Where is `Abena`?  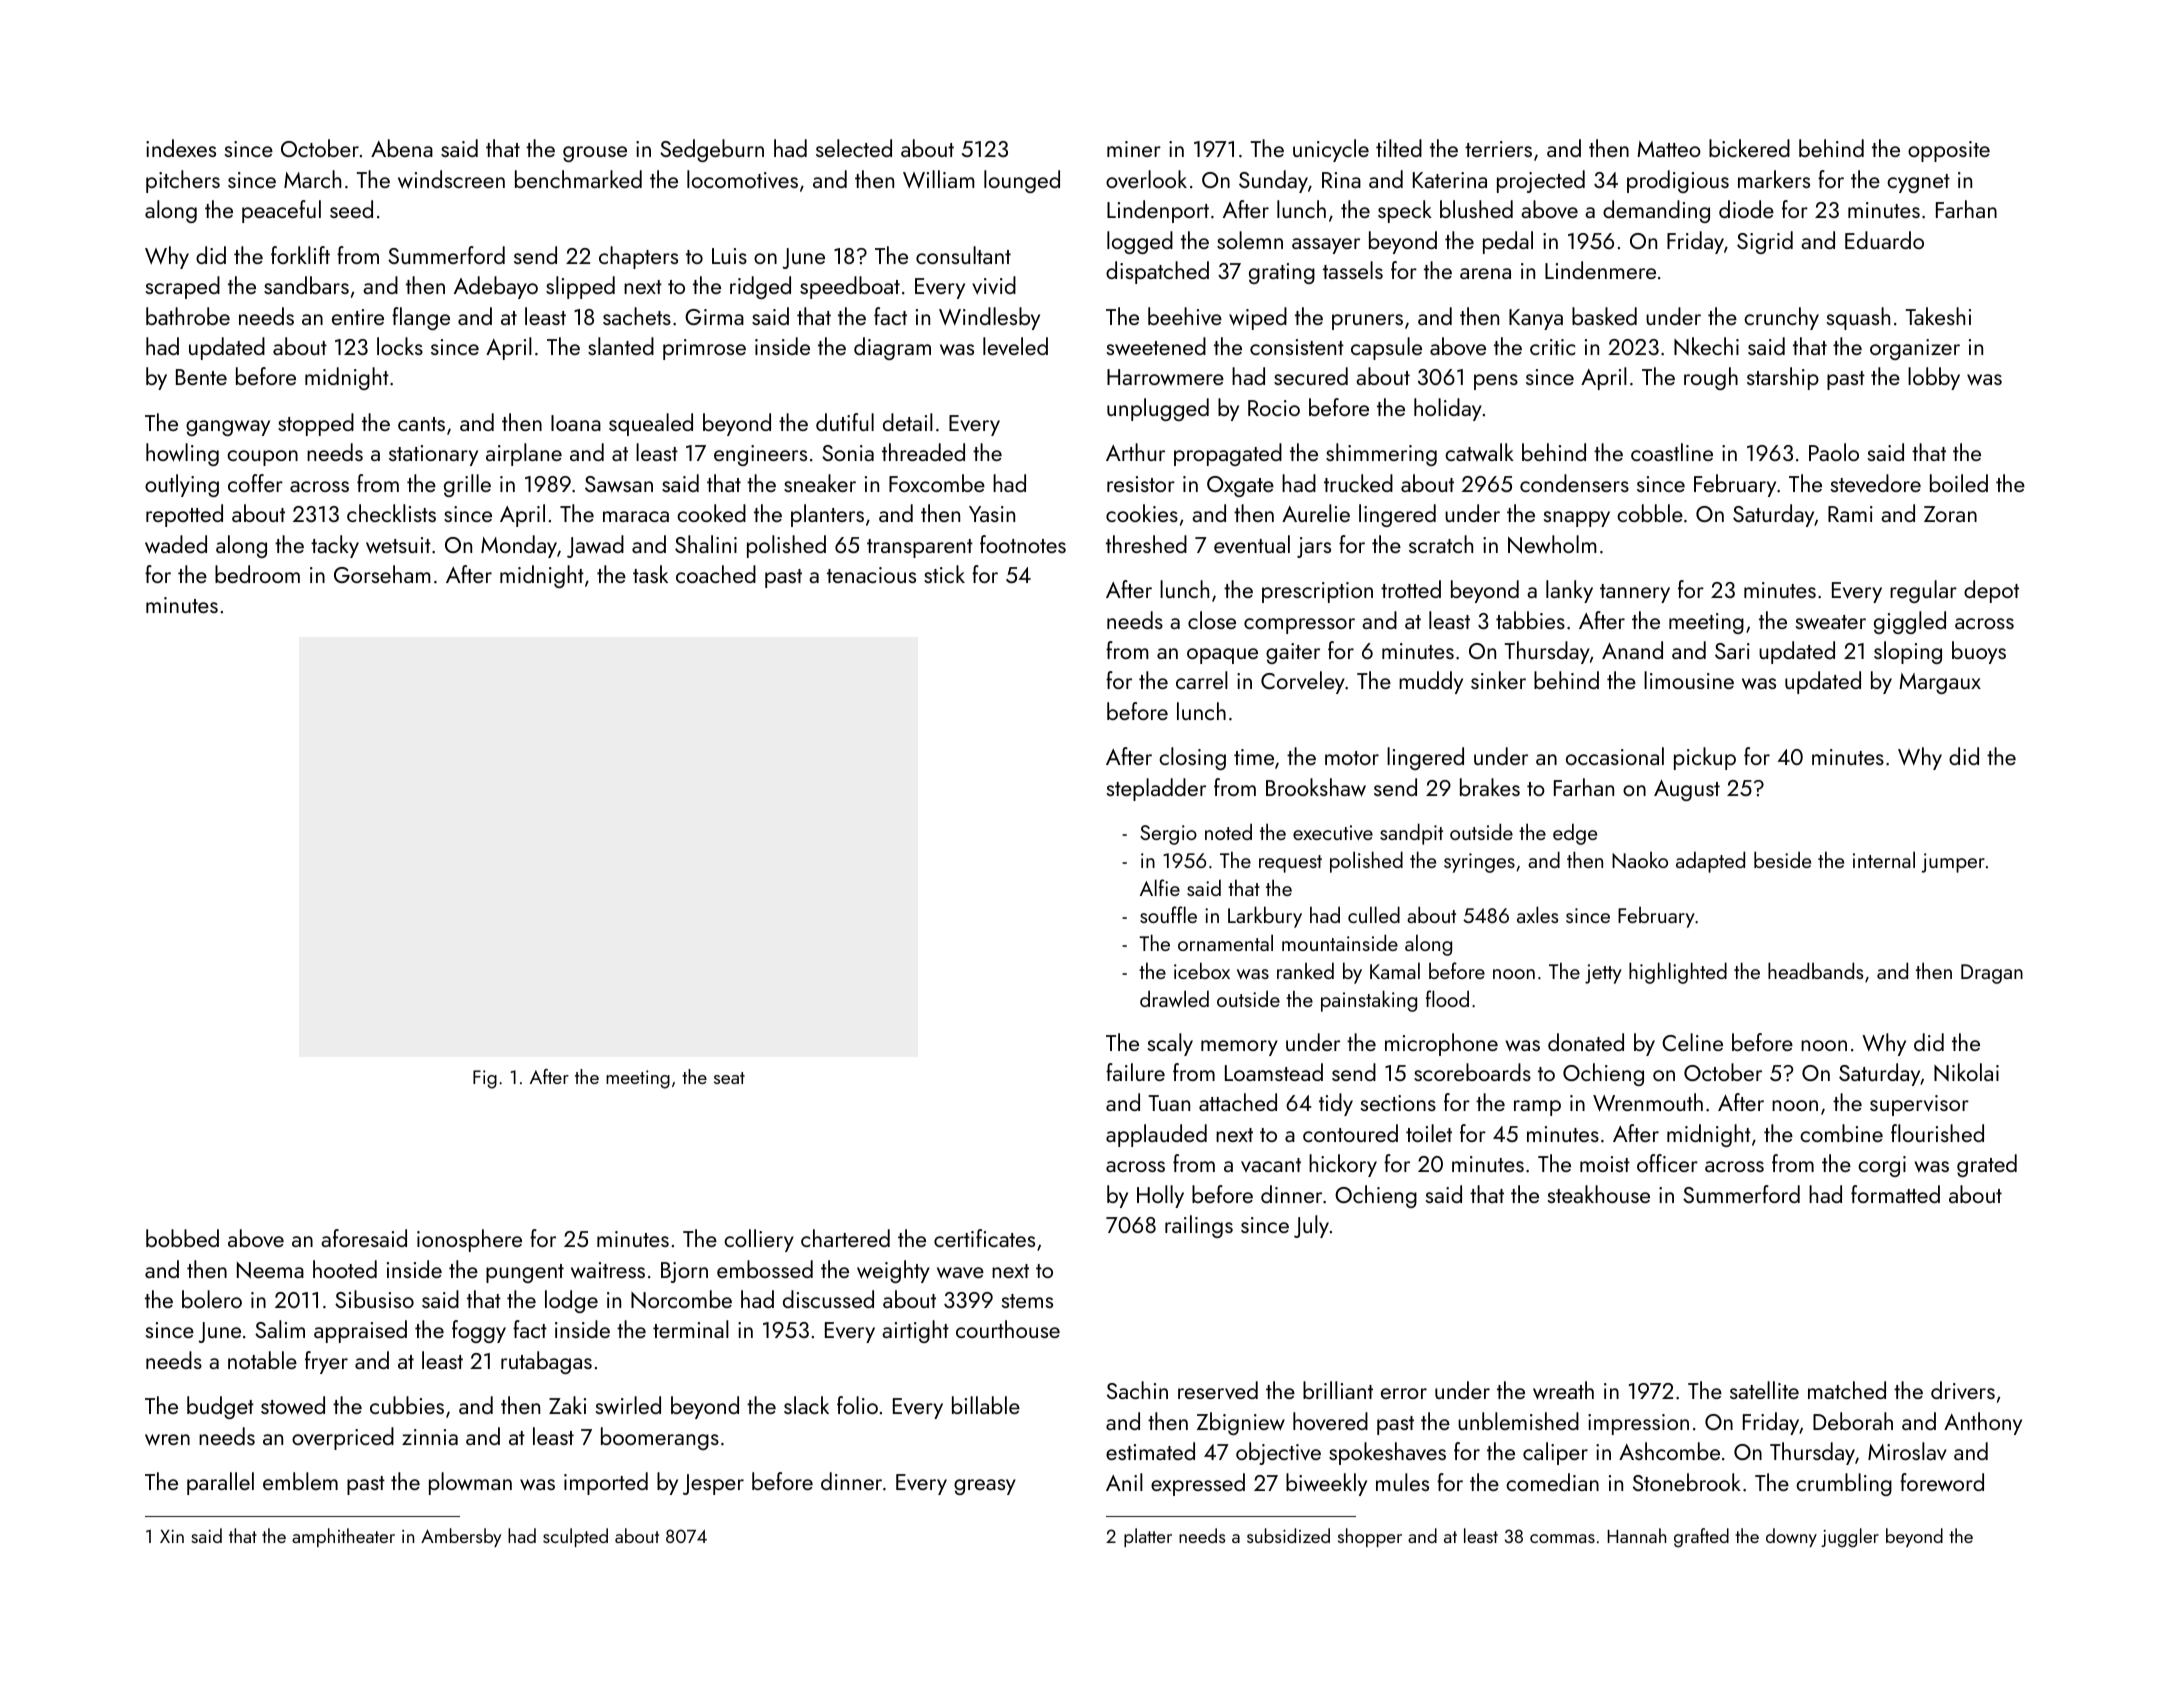
Abena is located at coordinates (402, 148).
